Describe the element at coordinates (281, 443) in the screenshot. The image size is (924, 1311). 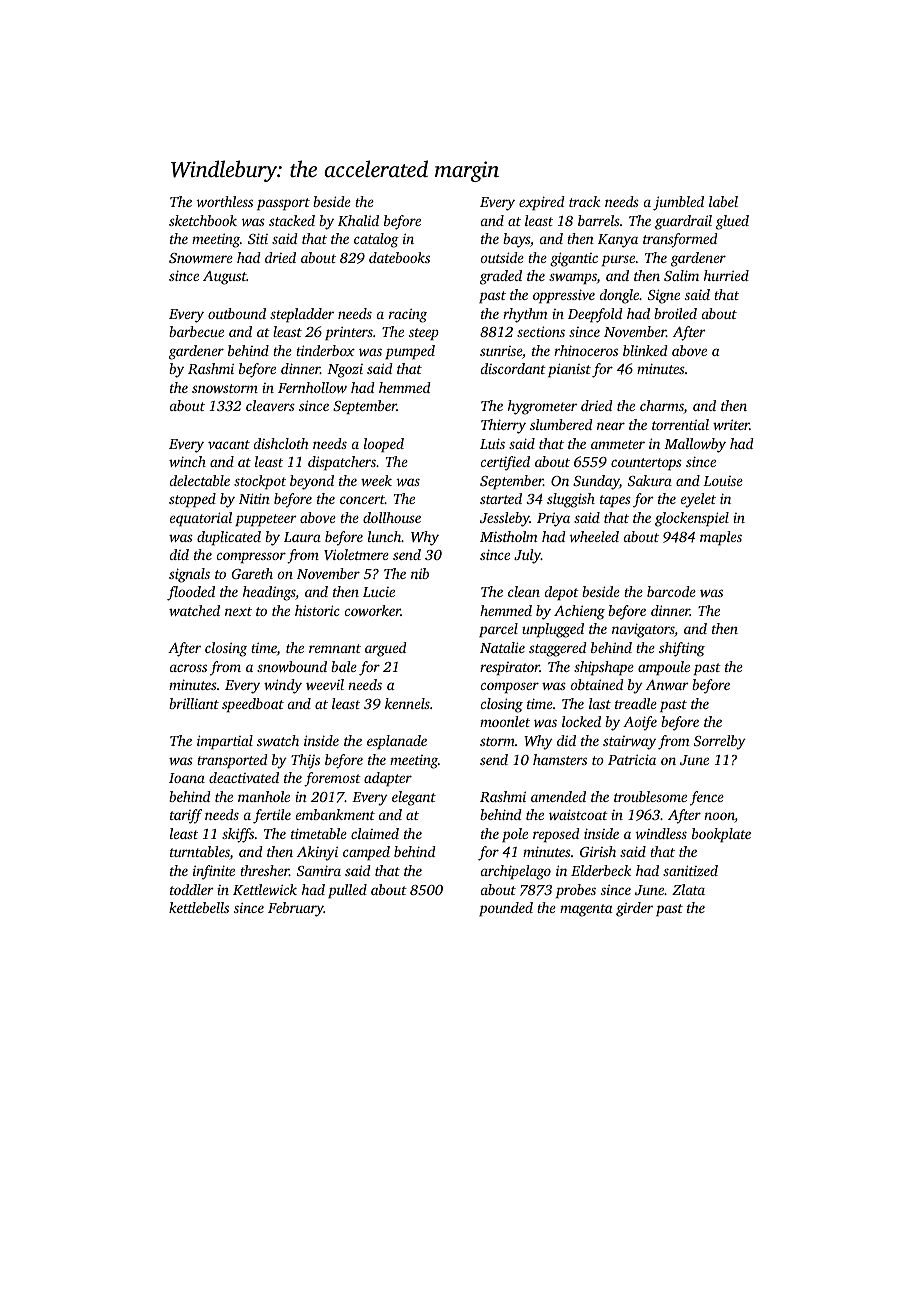
I see `dishcloth` at that location.
